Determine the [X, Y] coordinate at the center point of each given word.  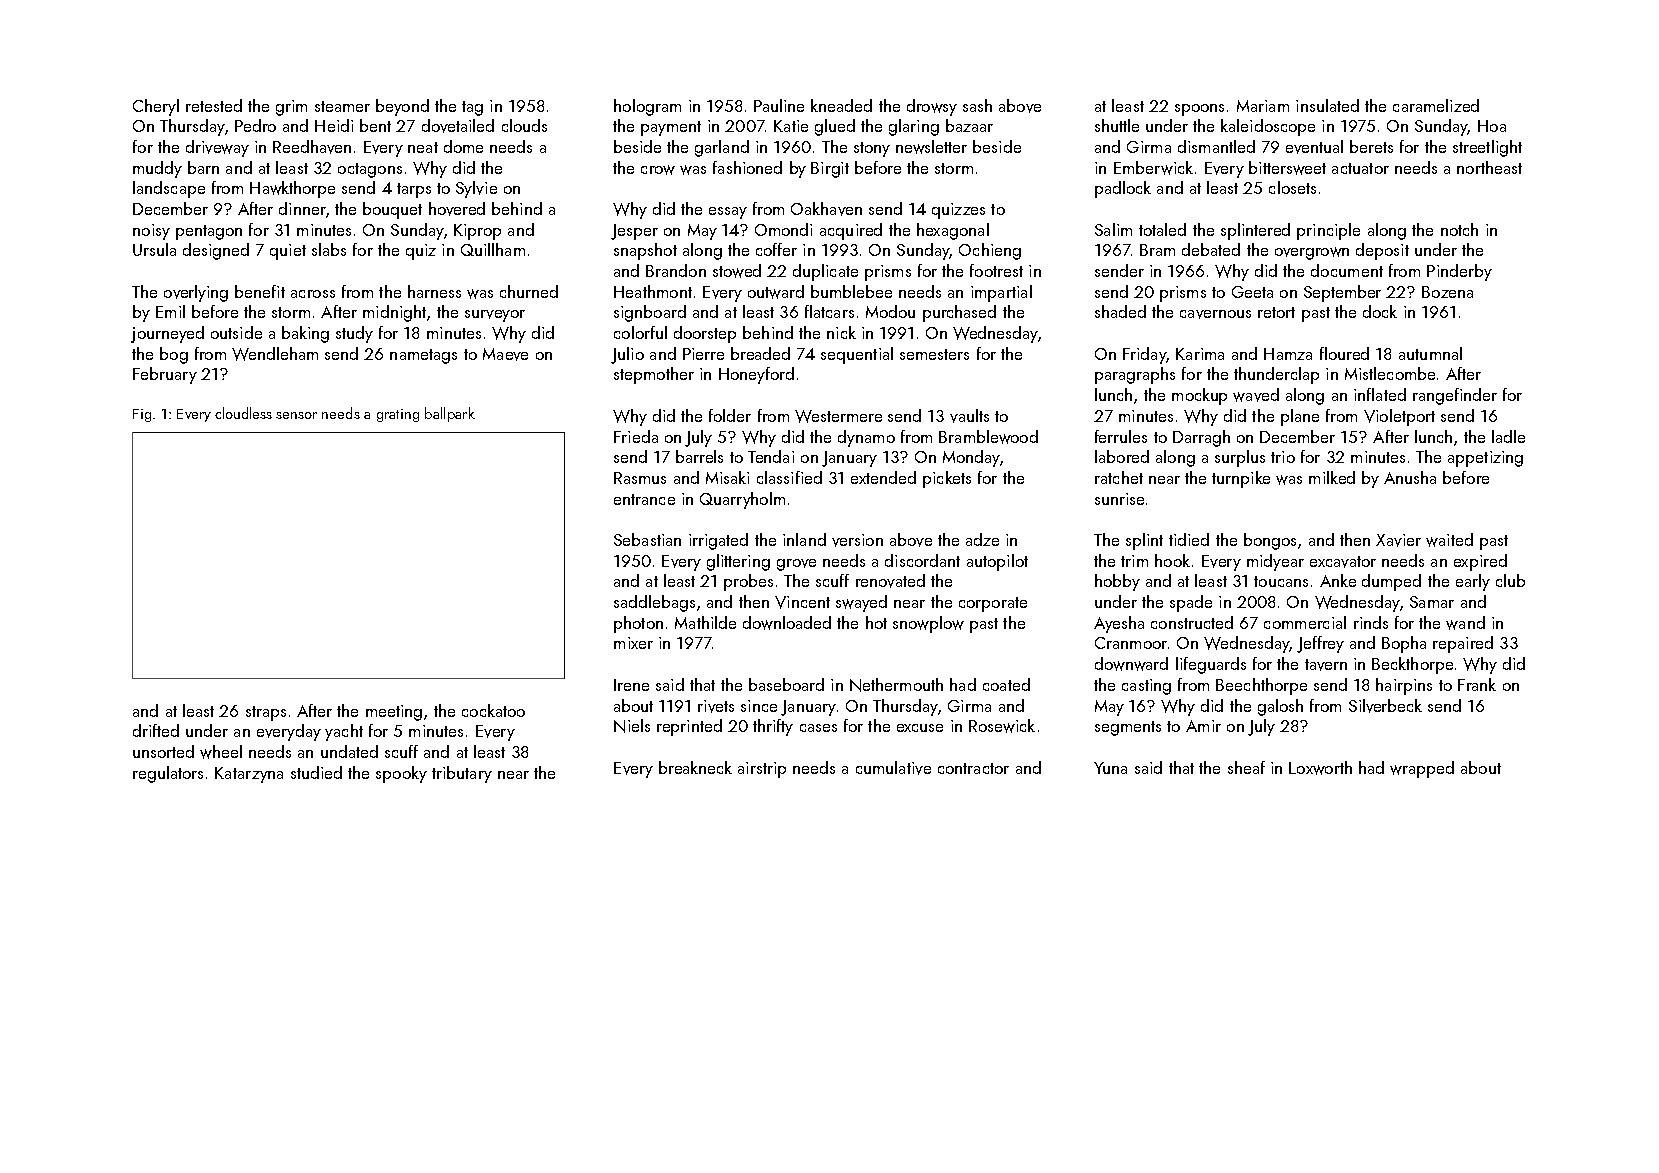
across [313, 294]
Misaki [727, 477]
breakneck [695, 767]
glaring [914, 127]
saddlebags [654, 603]
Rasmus [640, 478]
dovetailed [458, 126]
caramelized [1436, 105]
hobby [1117, 582]
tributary [462, 774]
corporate [993, 604]
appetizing [1485, 459]
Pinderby [1459, 272]
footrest [996, 270]
